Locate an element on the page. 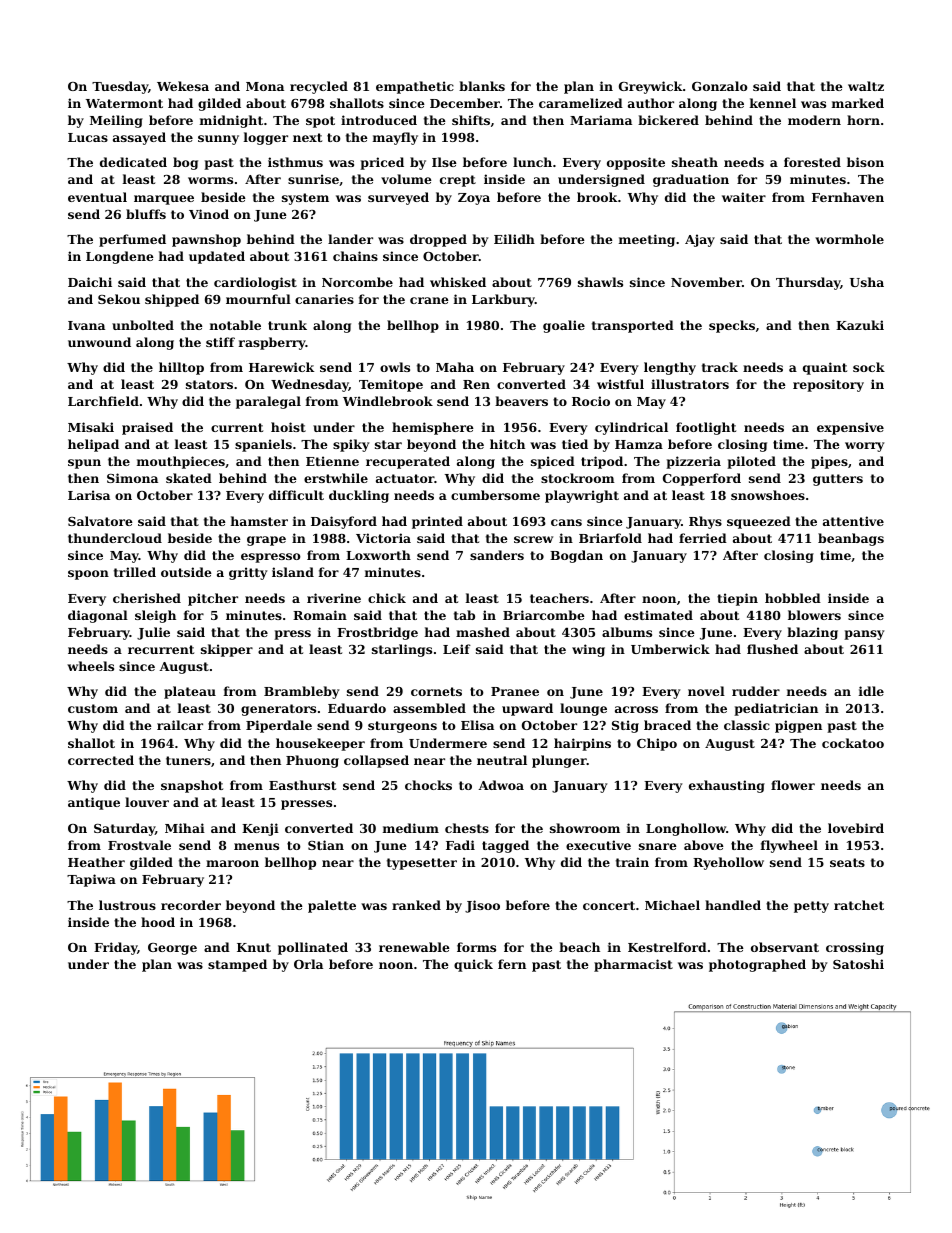  horn is located at coordinates (863, 120).
